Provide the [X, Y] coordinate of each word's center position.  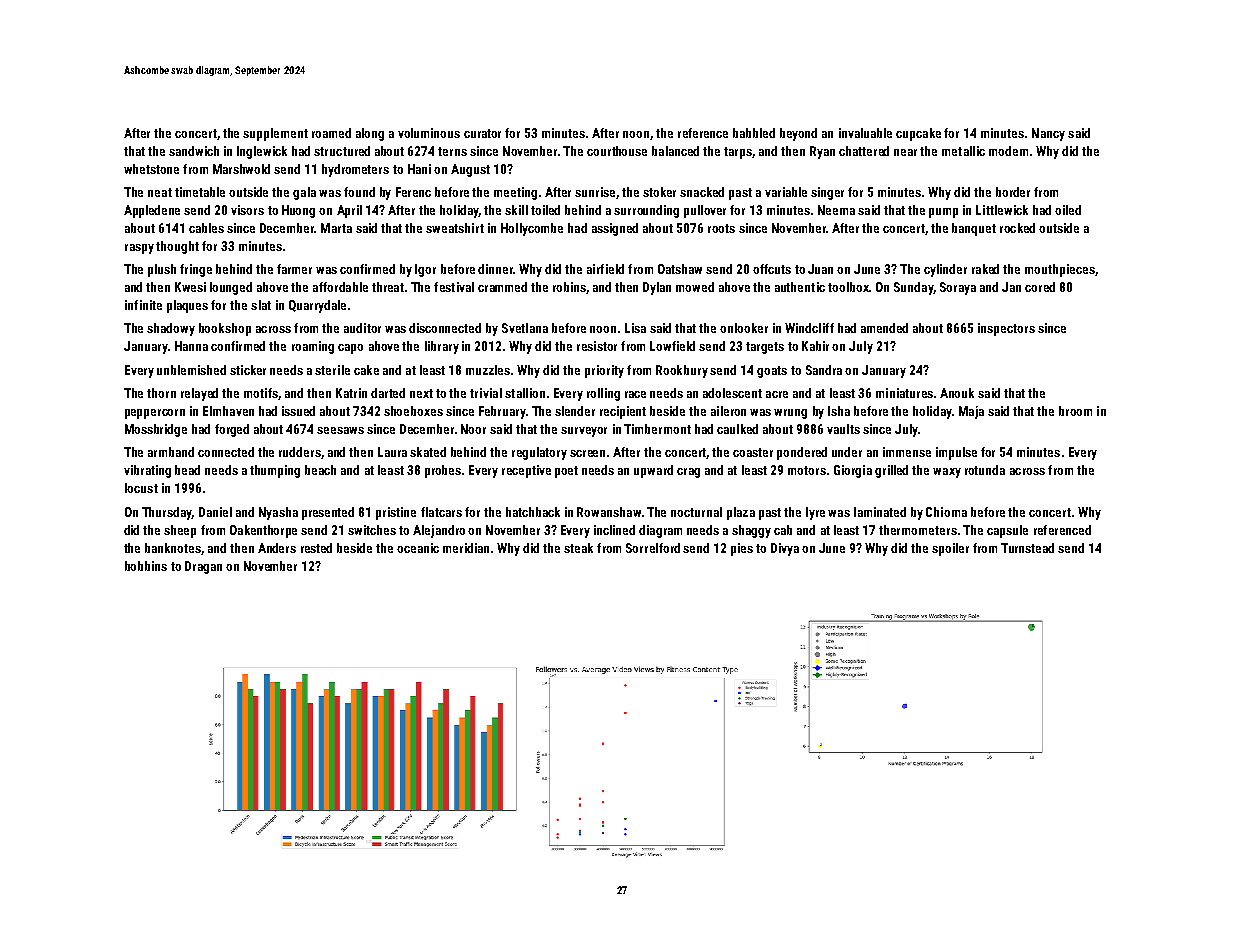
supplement [275, 134]
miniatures [904, 393]
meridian [466, 548]
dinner [495, 269]
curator [482, 133]
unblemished [191, 370]
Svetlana [525, 328]
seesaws [340, 430]
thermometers [918, 530]
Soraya [958, 288]
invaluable [865, 133]
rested [316, 548]
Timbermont [657, 429]
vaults [843, 429]
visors [247, 210]
